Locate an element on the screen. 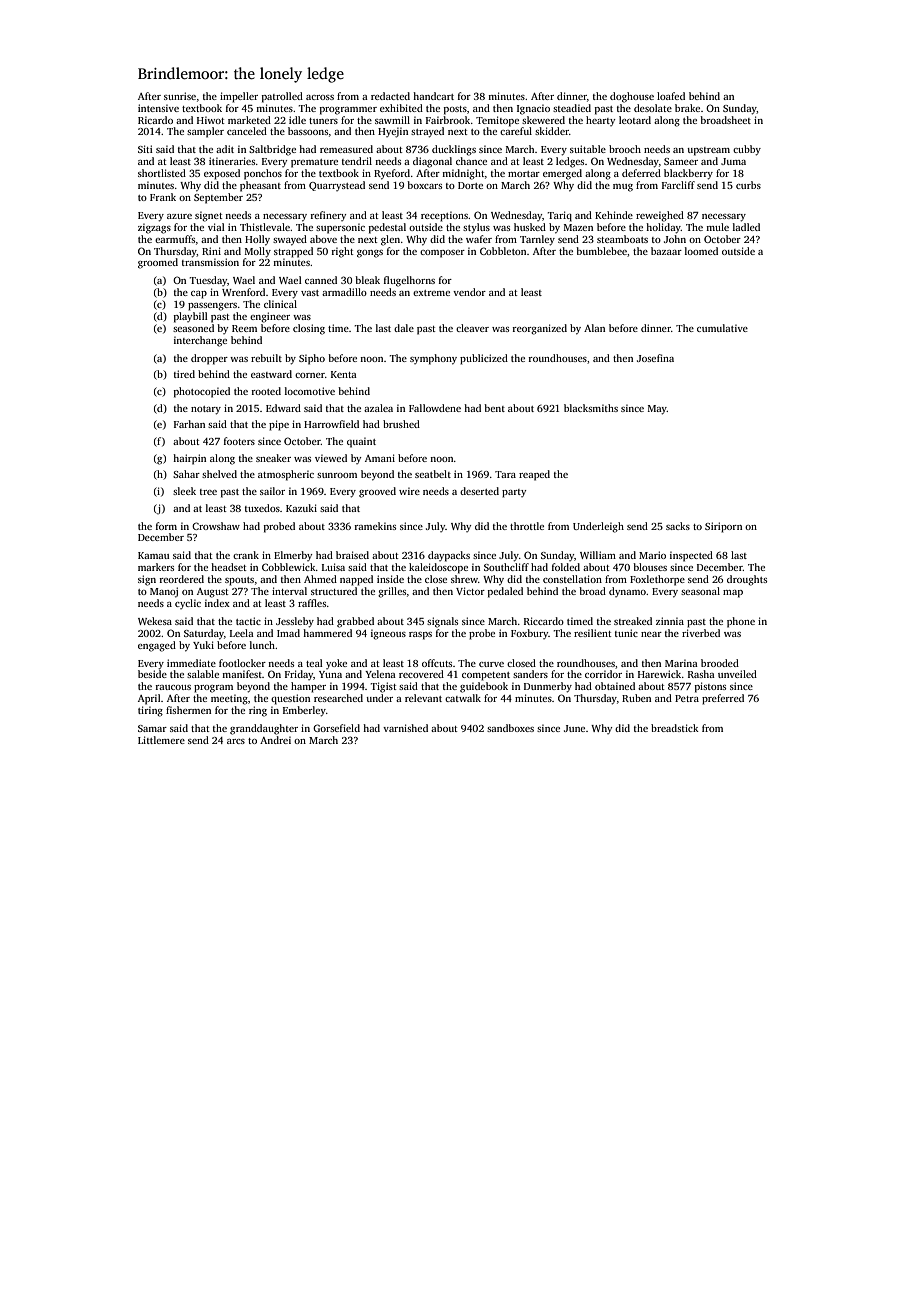 The image size is (908, 1316). loafed is located at coordinates (671, 96).
